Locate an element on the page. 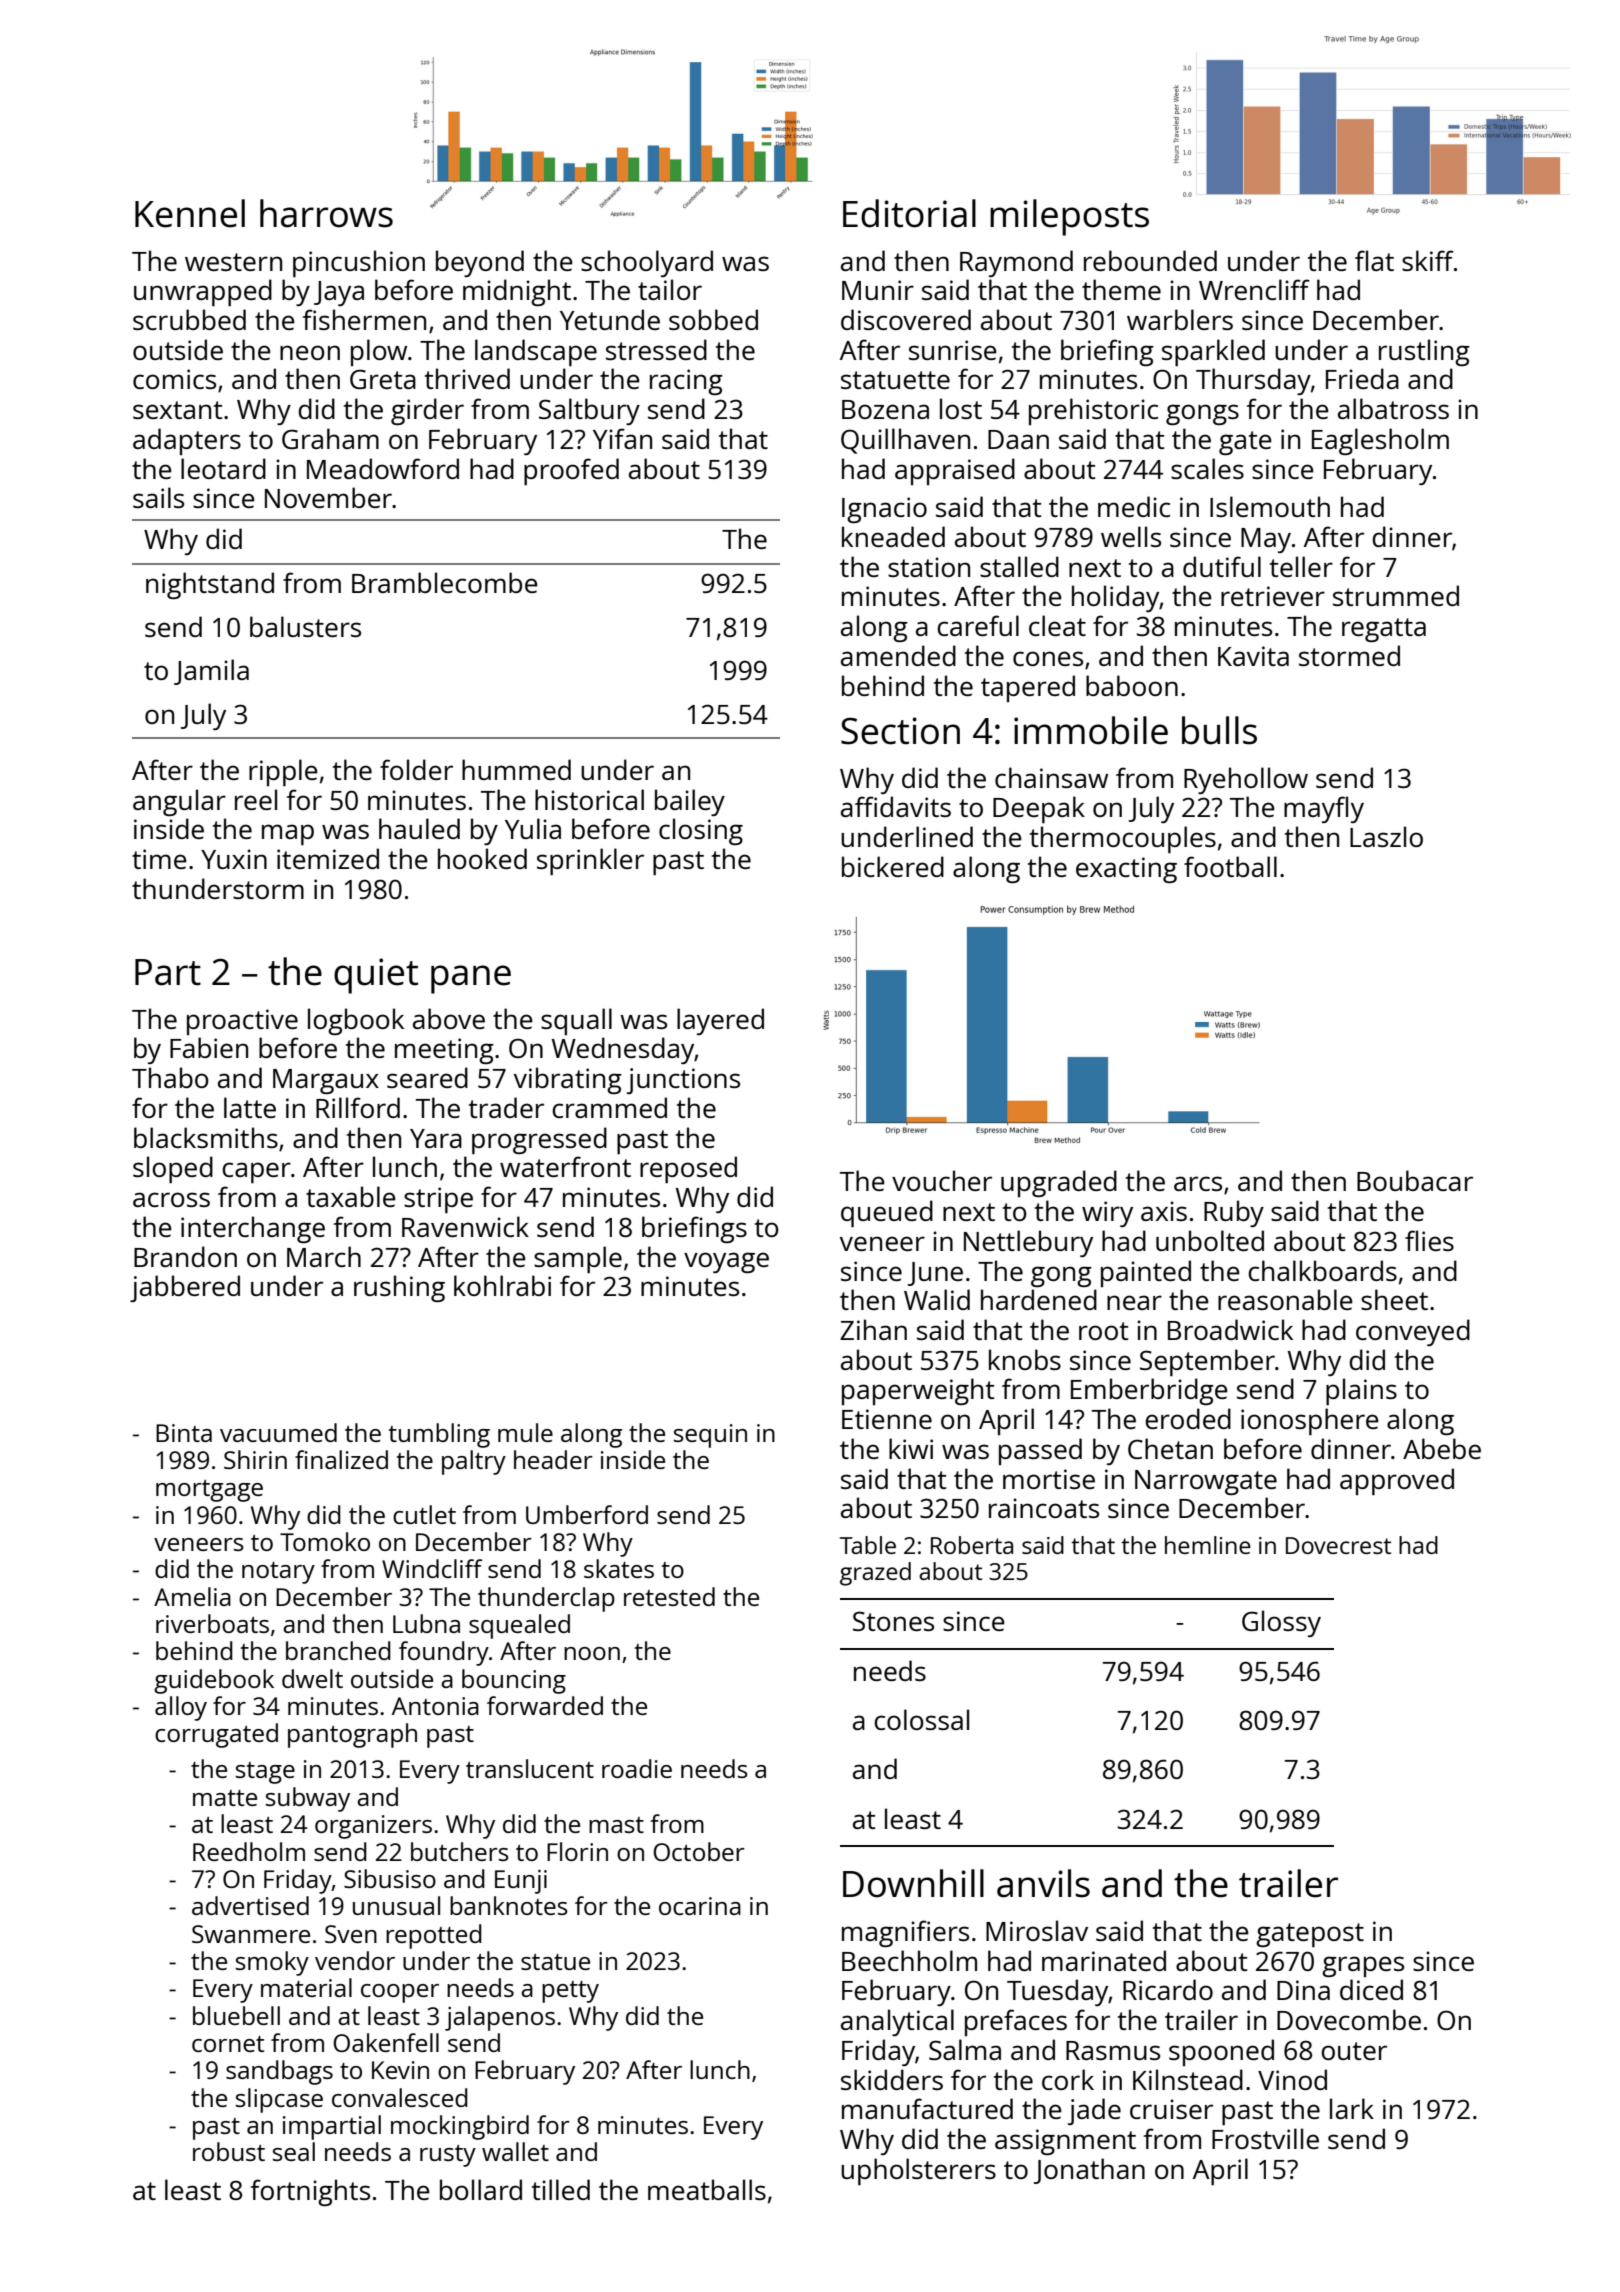 The width and height of the image is (1620, 2292). Yulia is located at coordinates (533, 828).
